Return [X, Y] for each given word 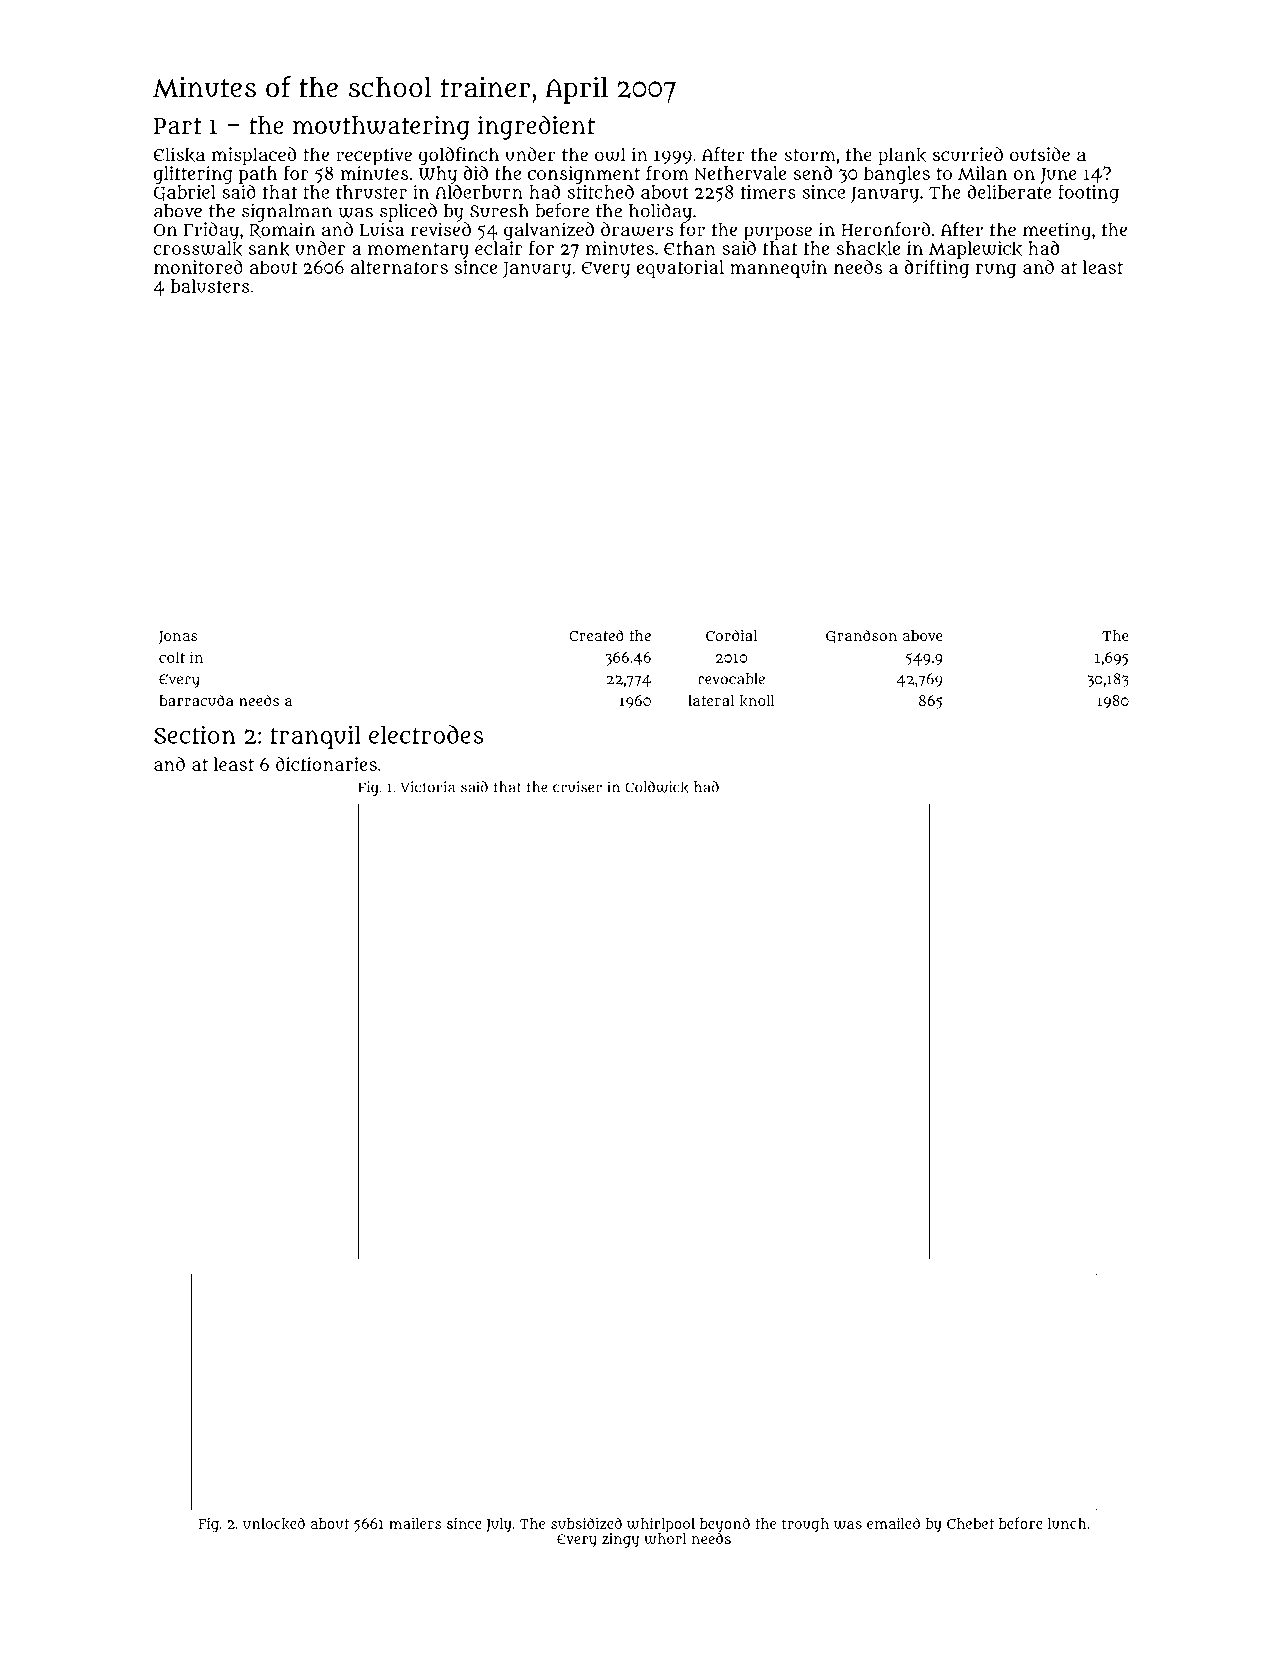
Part [178, 126]
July [499, 1525]
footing [1088, 193]
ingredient [536, 127]
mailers [415, 1523]
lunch [1067, 1523]
